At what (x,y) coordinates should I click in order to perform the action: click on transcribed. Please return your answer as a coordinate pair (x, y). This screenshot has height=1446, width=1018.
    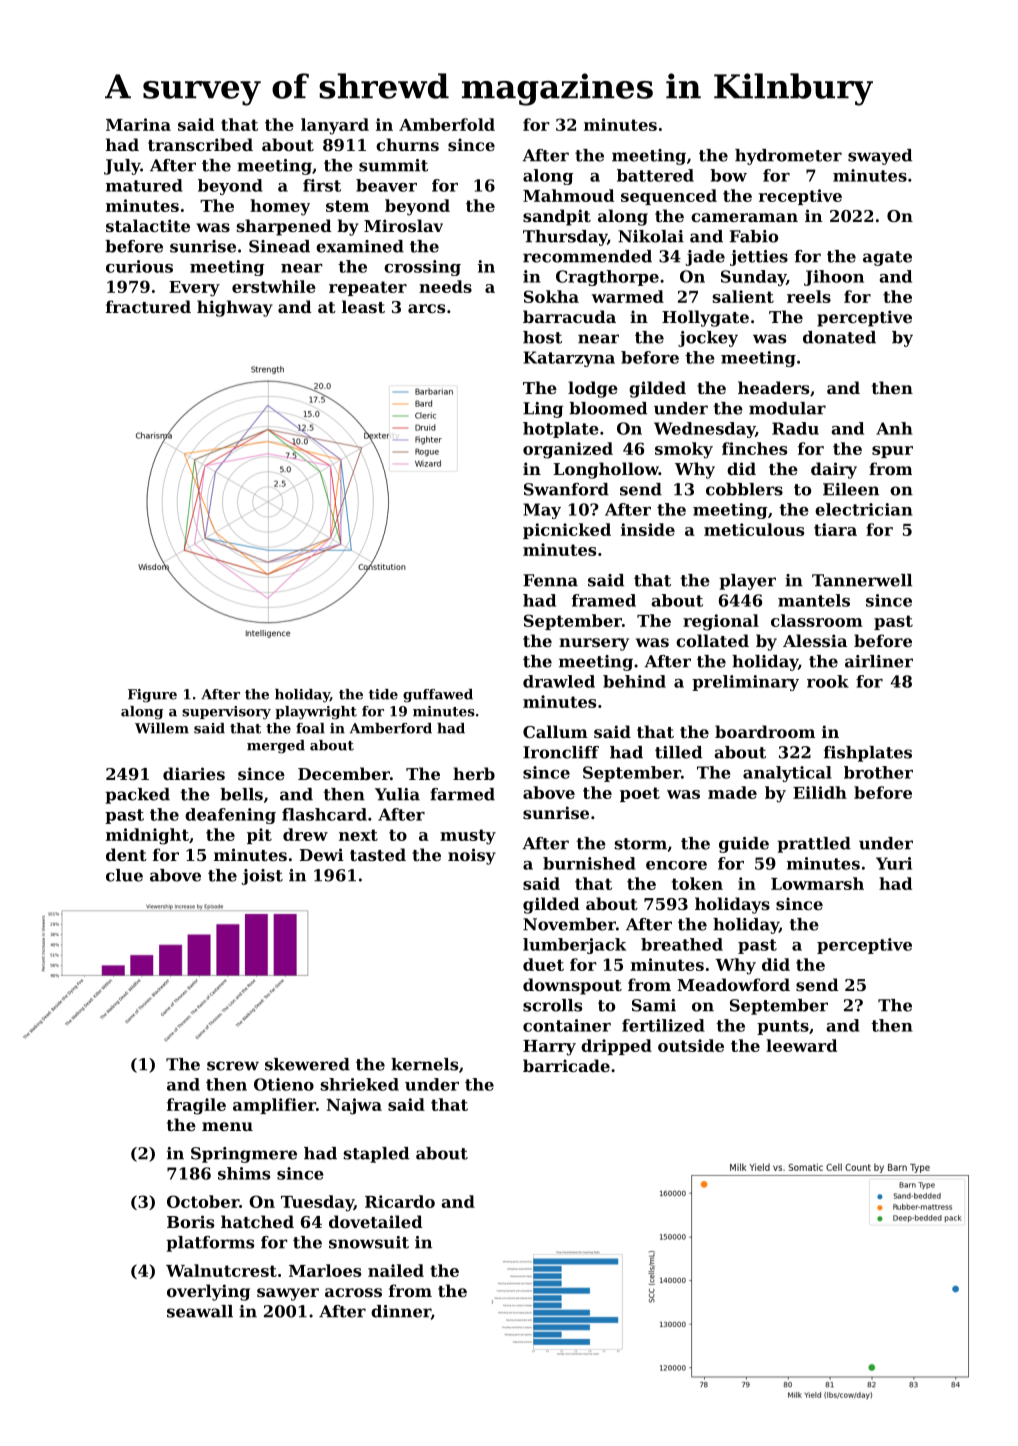
    Looking at the image, I should click on (200, 144).
